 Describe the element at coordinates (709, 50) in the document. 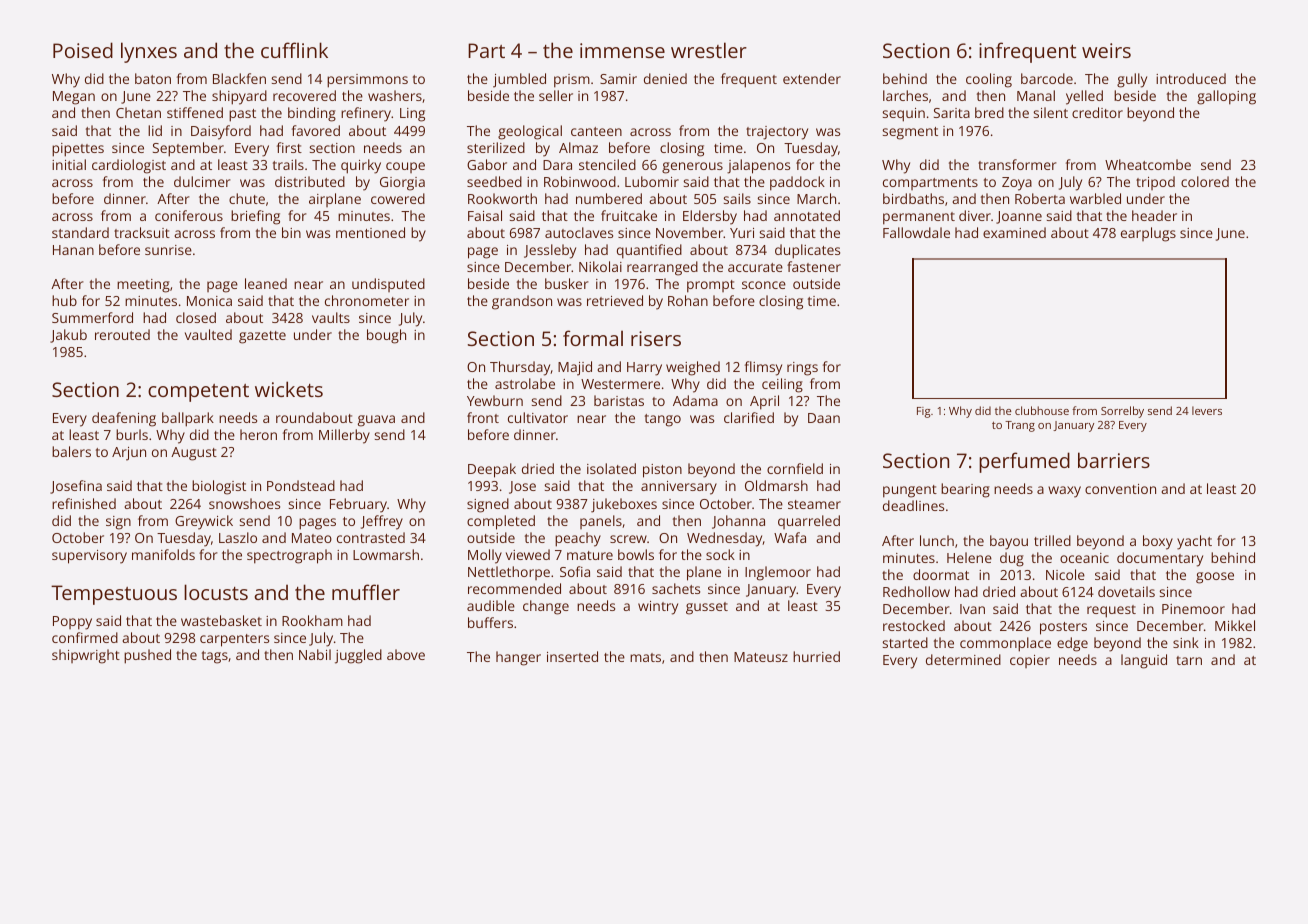

I see `wrestler` at that location.
